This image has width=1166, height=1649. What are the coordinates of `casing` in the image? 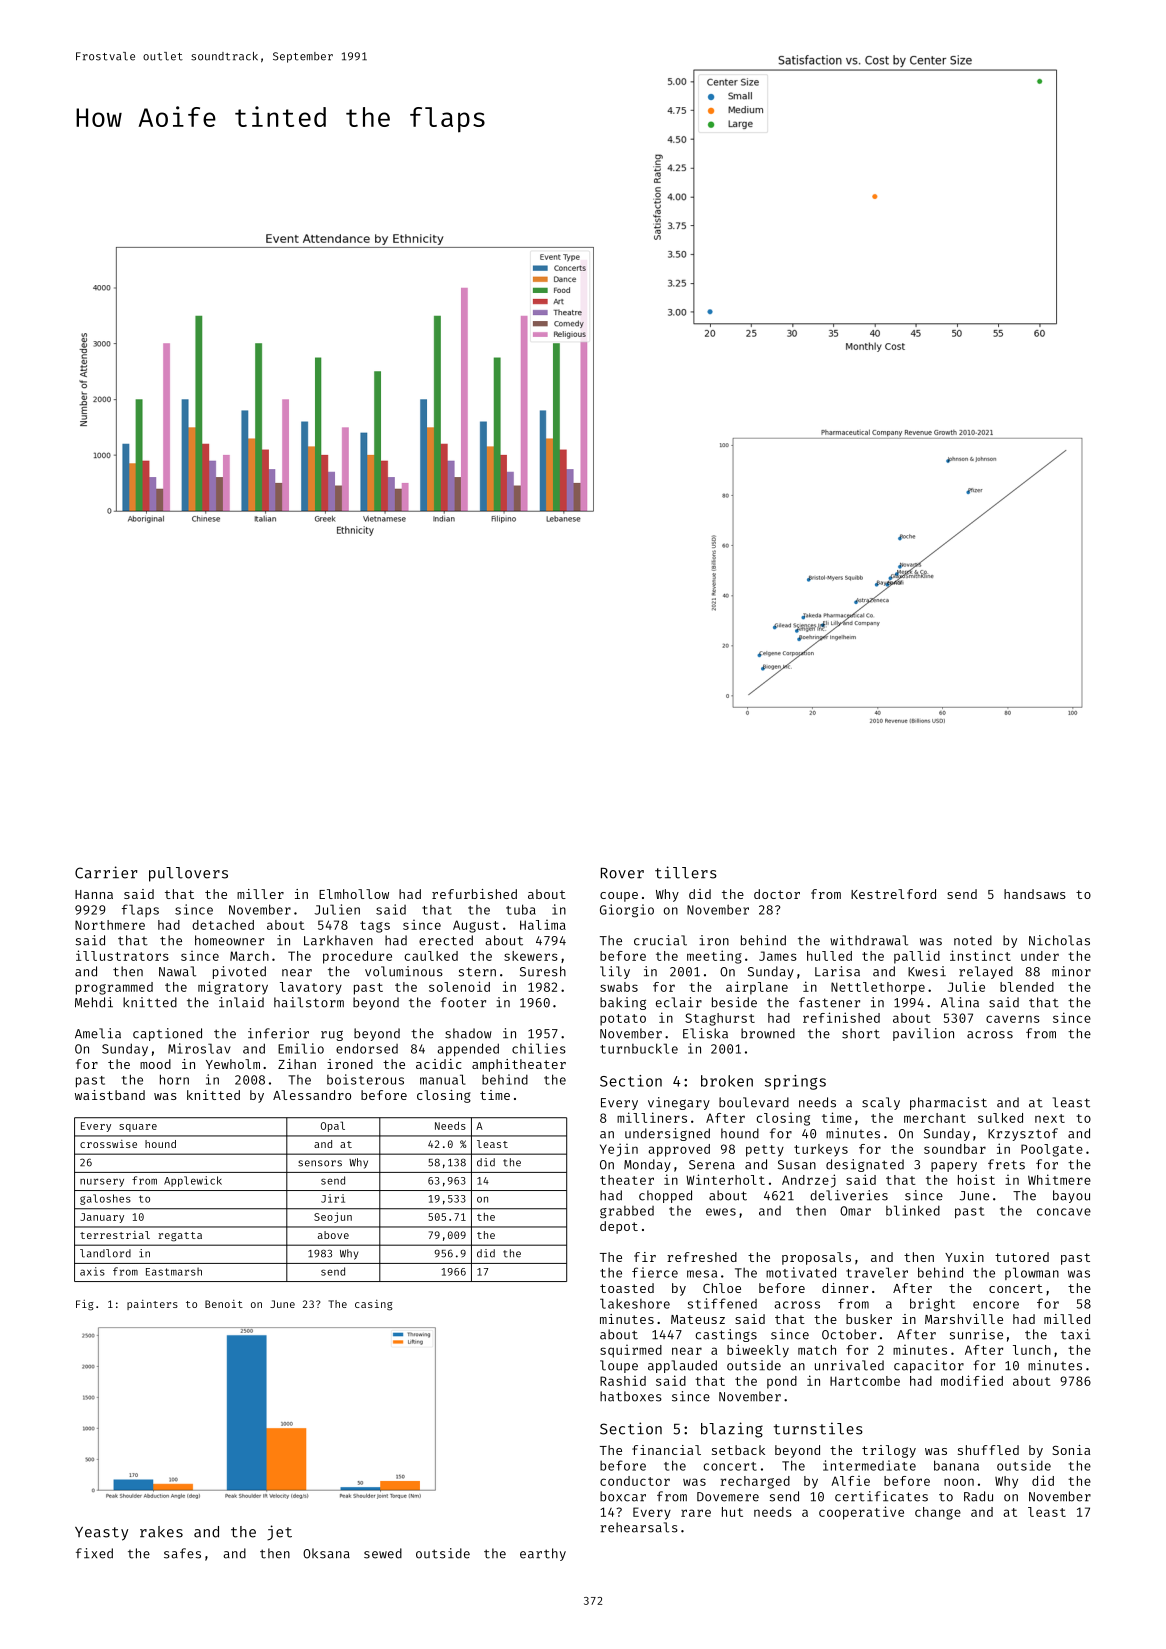 It's located at (374, 1305).
